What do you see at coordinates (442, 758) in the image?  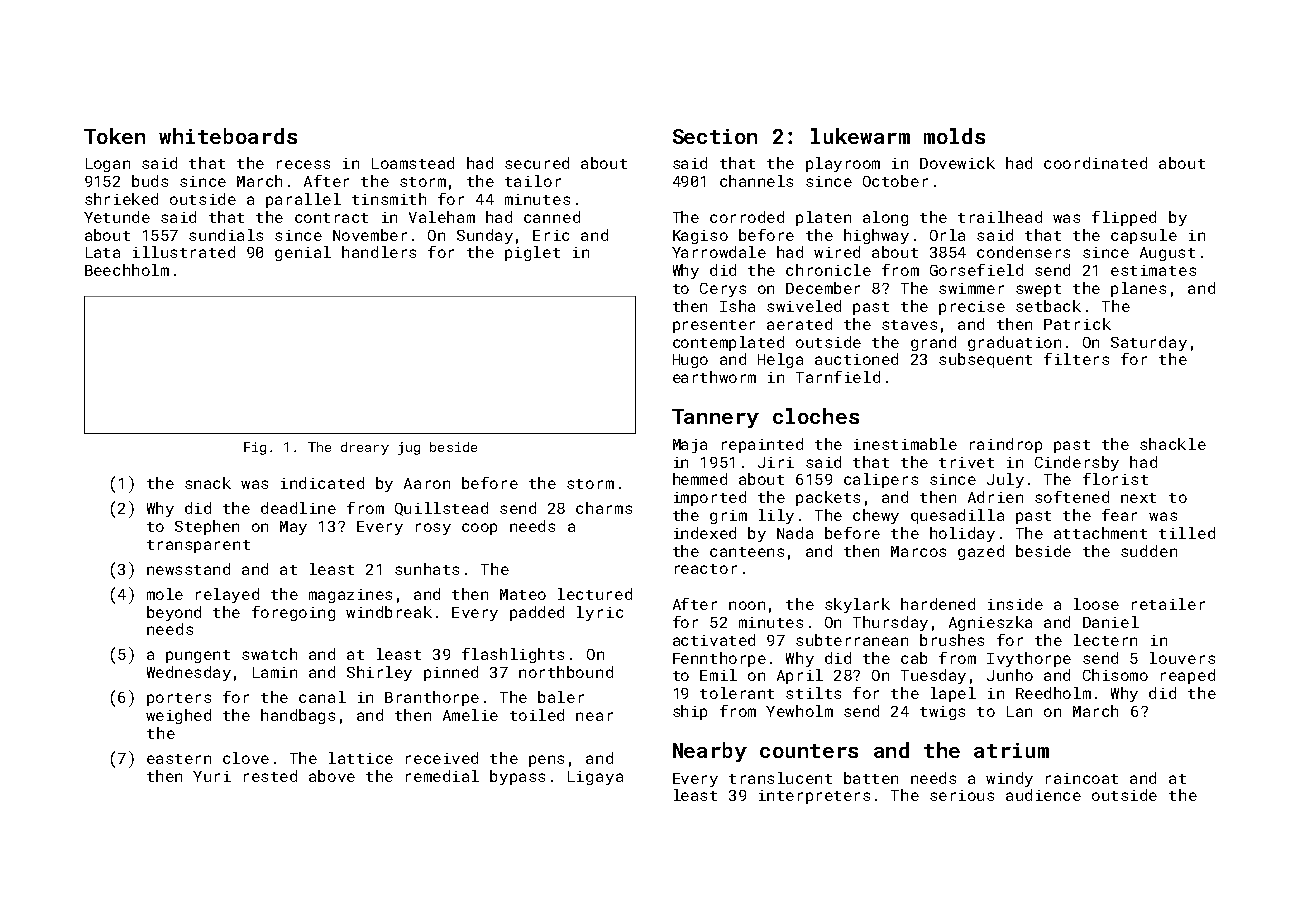 I see `received` at bounding box center [442, 758].
